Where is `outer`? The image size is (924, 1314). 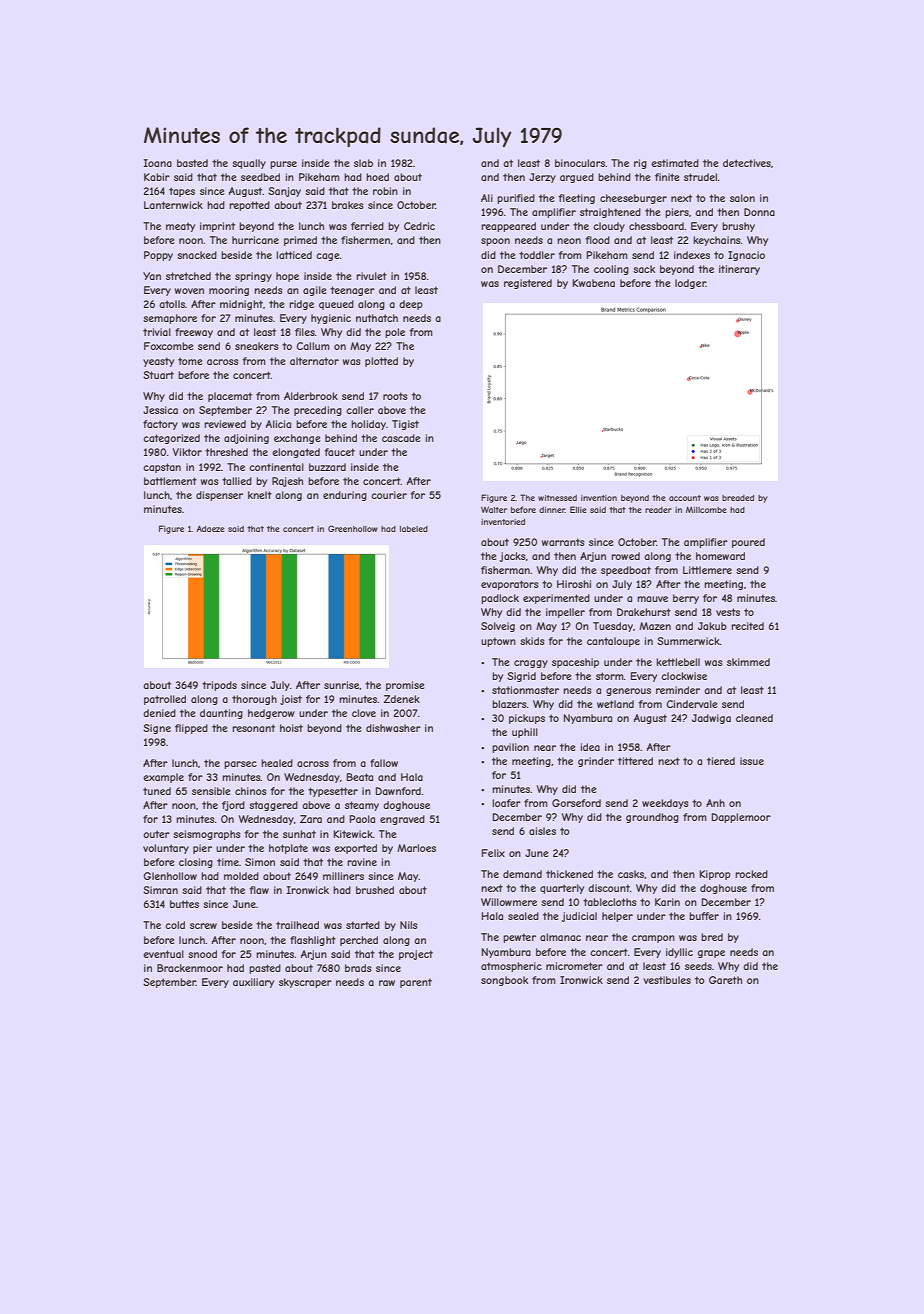
outer is located at coordinates (156, 834).
